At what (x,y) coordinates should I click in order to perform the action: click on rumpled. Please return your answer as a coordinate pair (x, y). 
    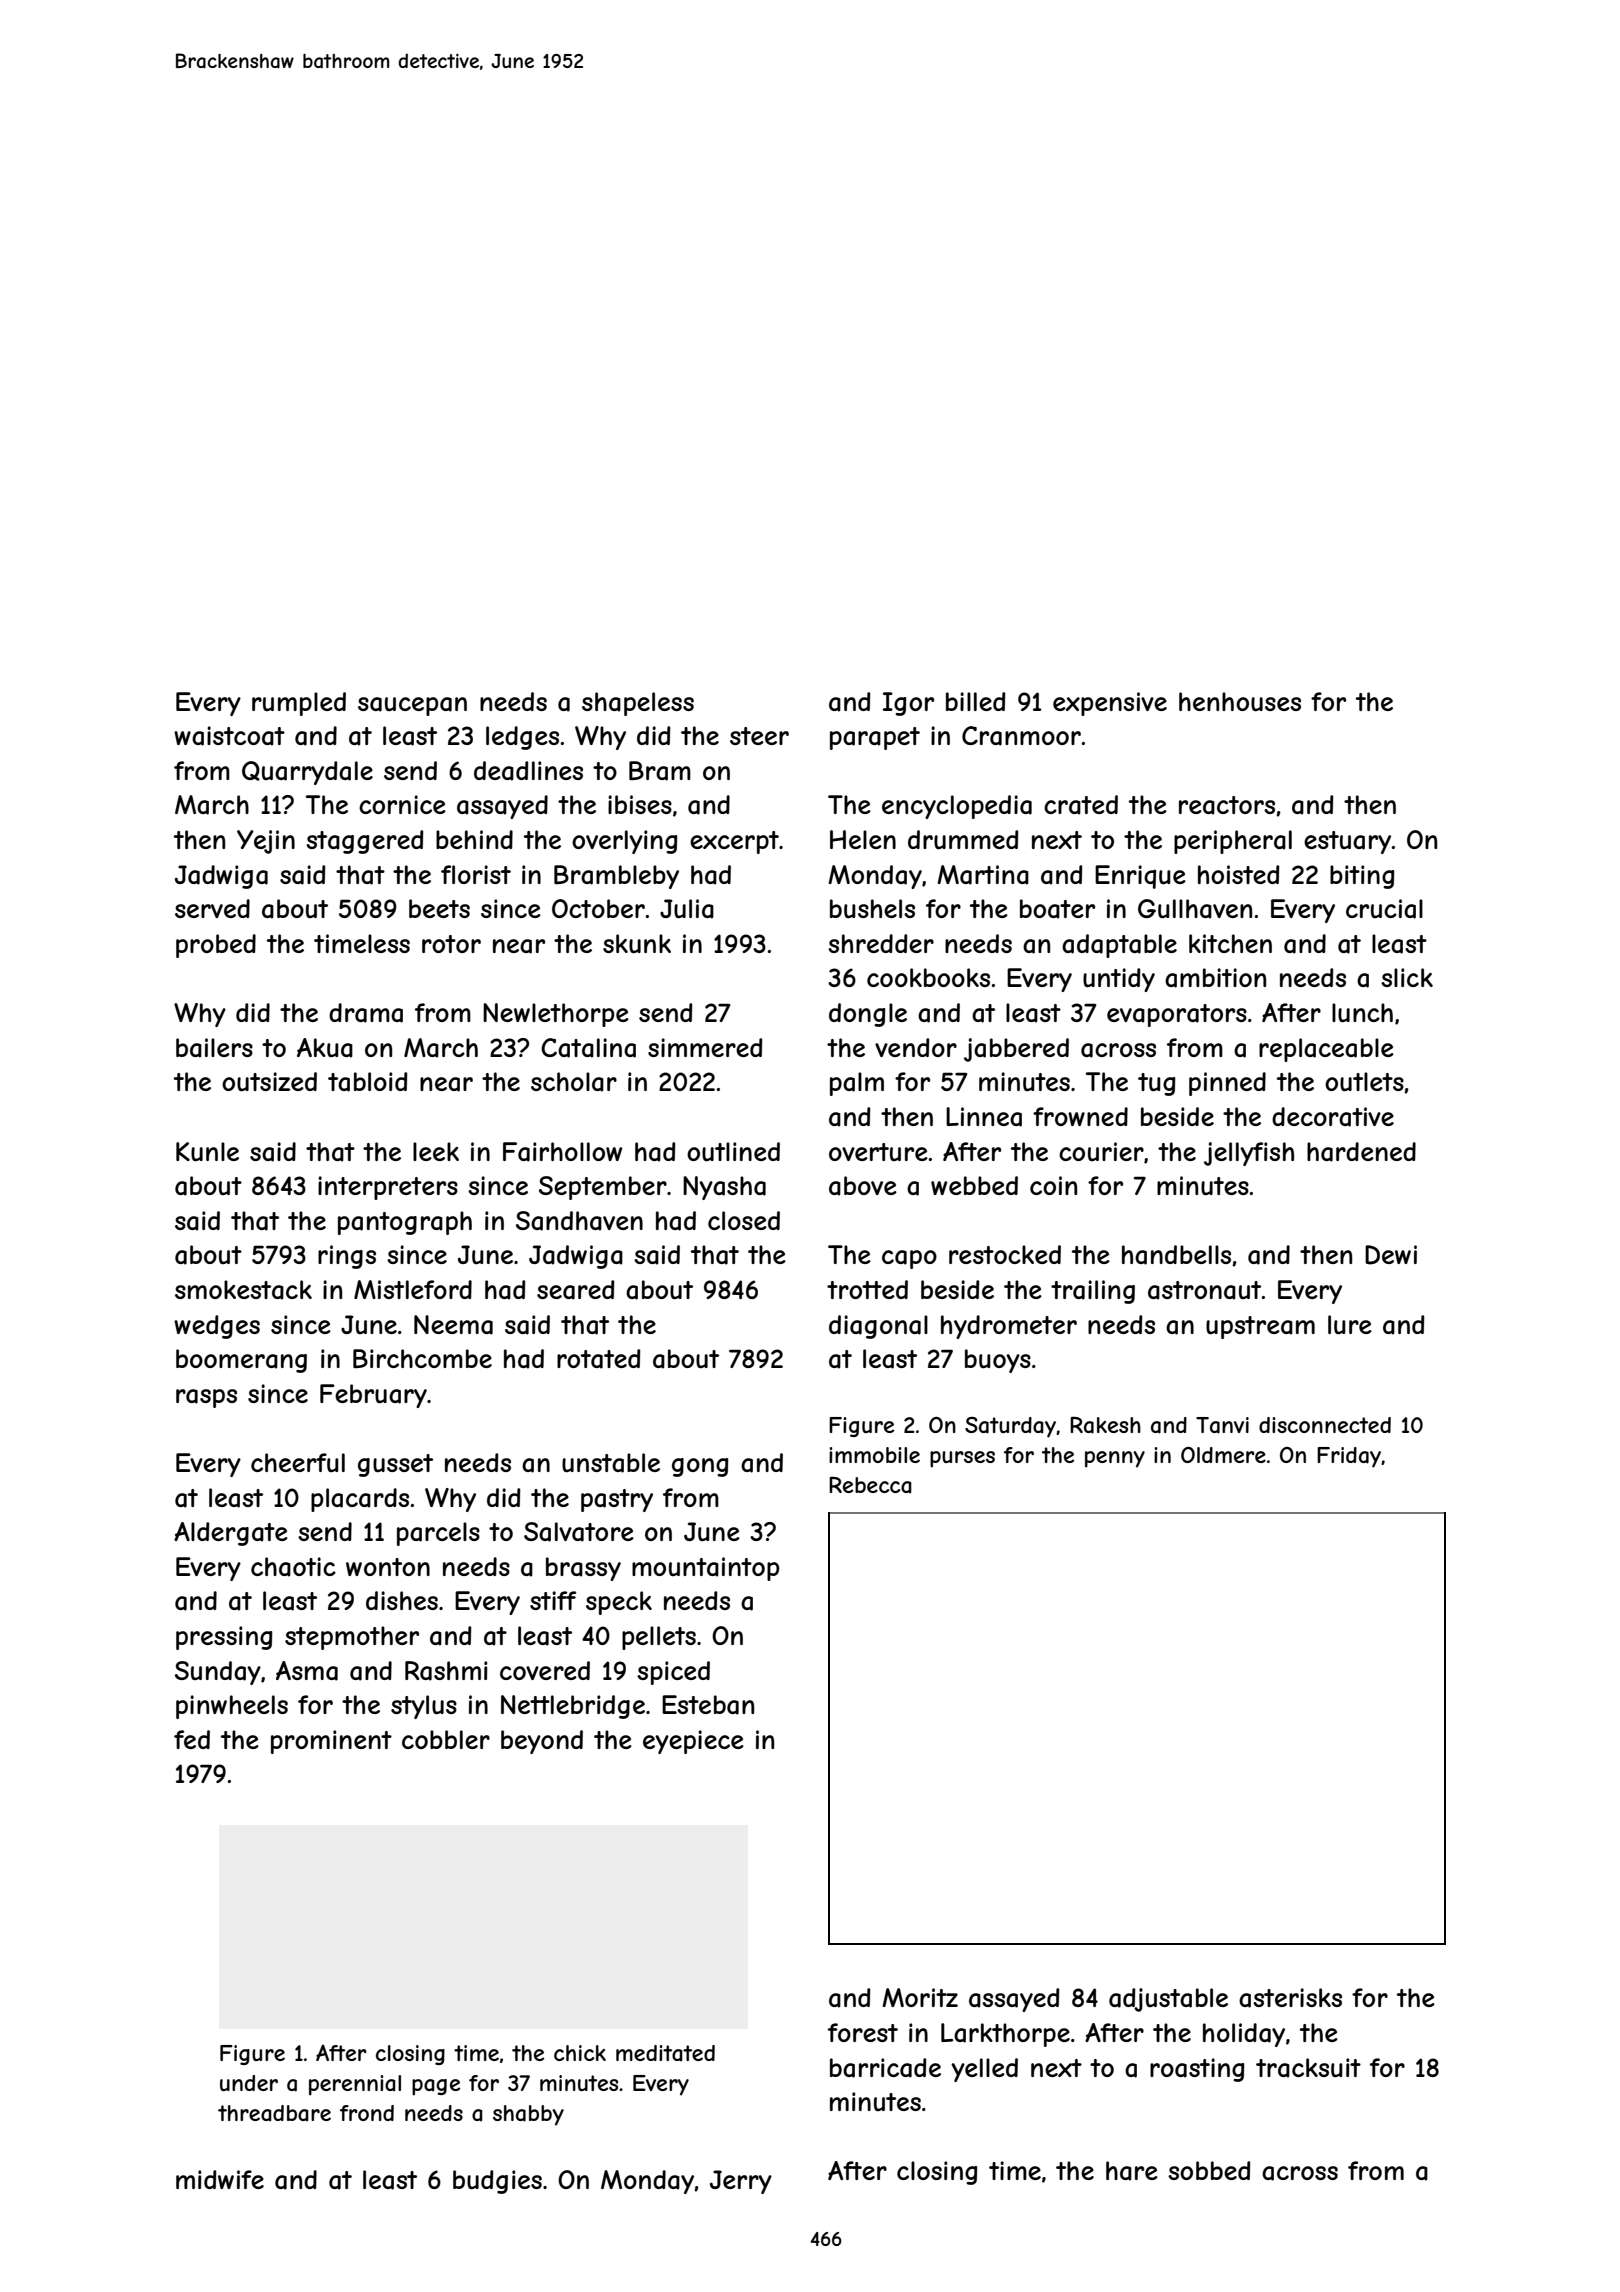
    Looking at the image, I should click on (299, 704).
